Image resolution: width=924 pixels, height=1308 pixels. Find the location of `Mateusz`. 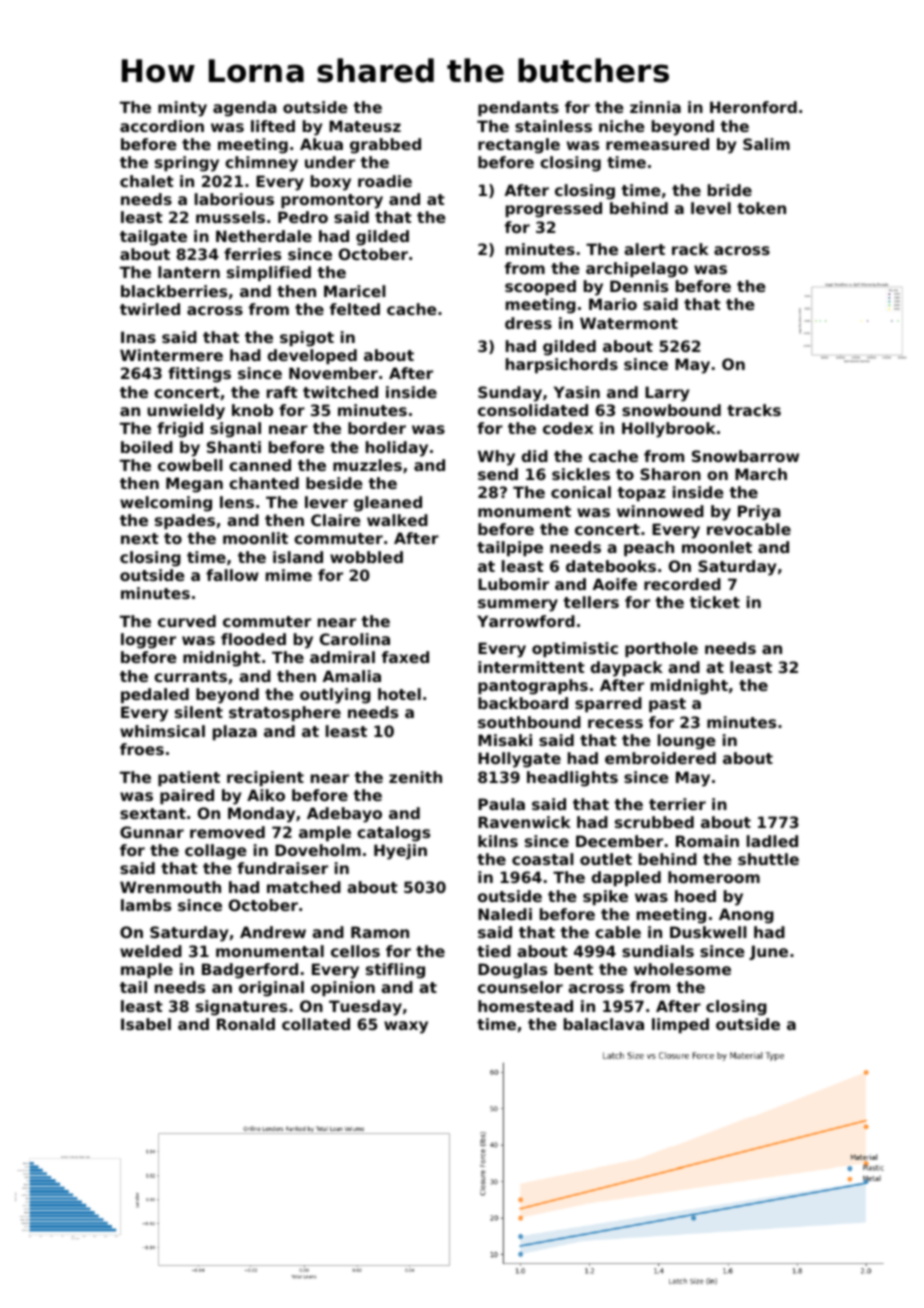

Mateusz is located at coordinates (365, 126).
